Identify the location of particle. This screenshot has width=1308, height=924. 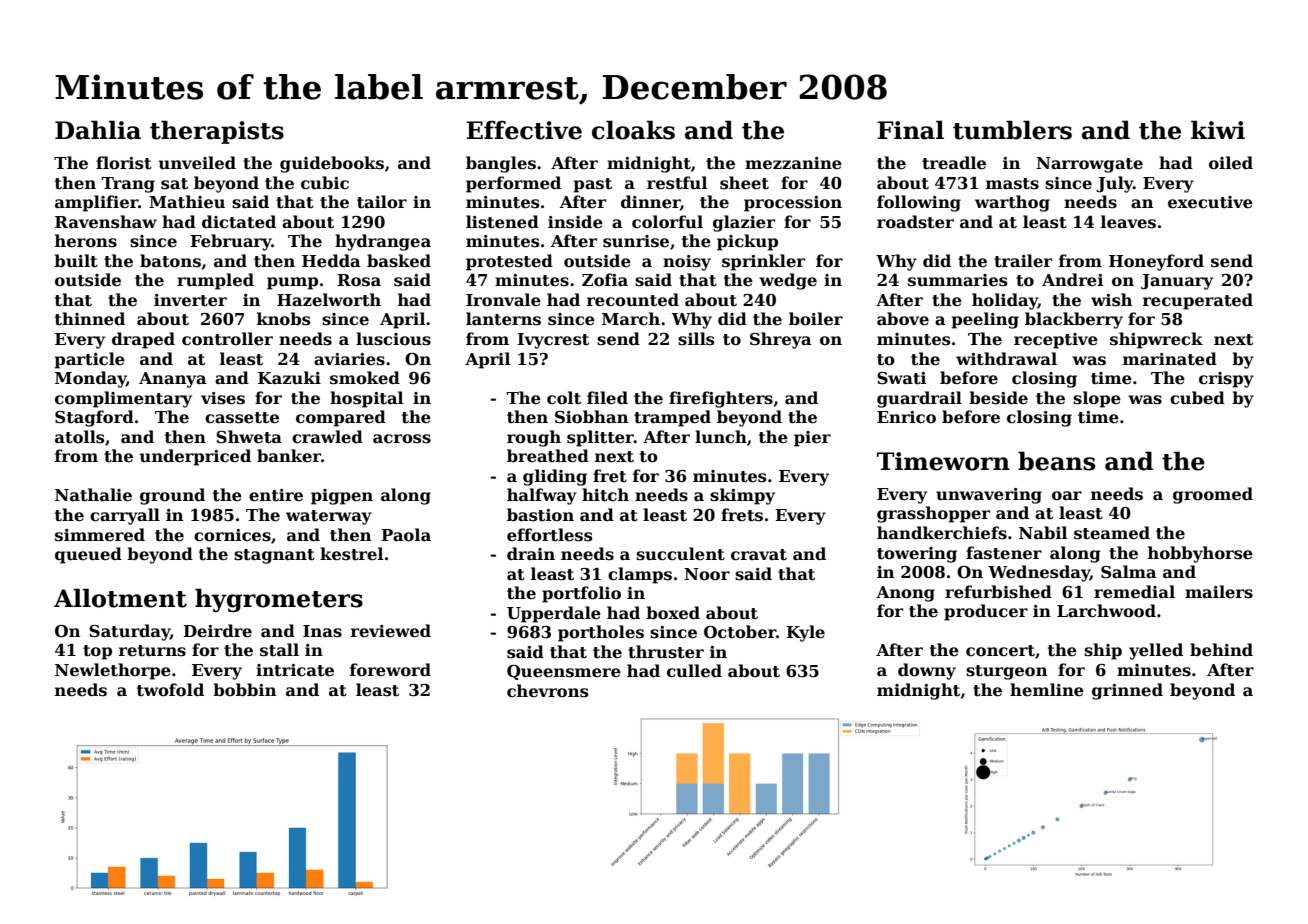
(89, 360).
